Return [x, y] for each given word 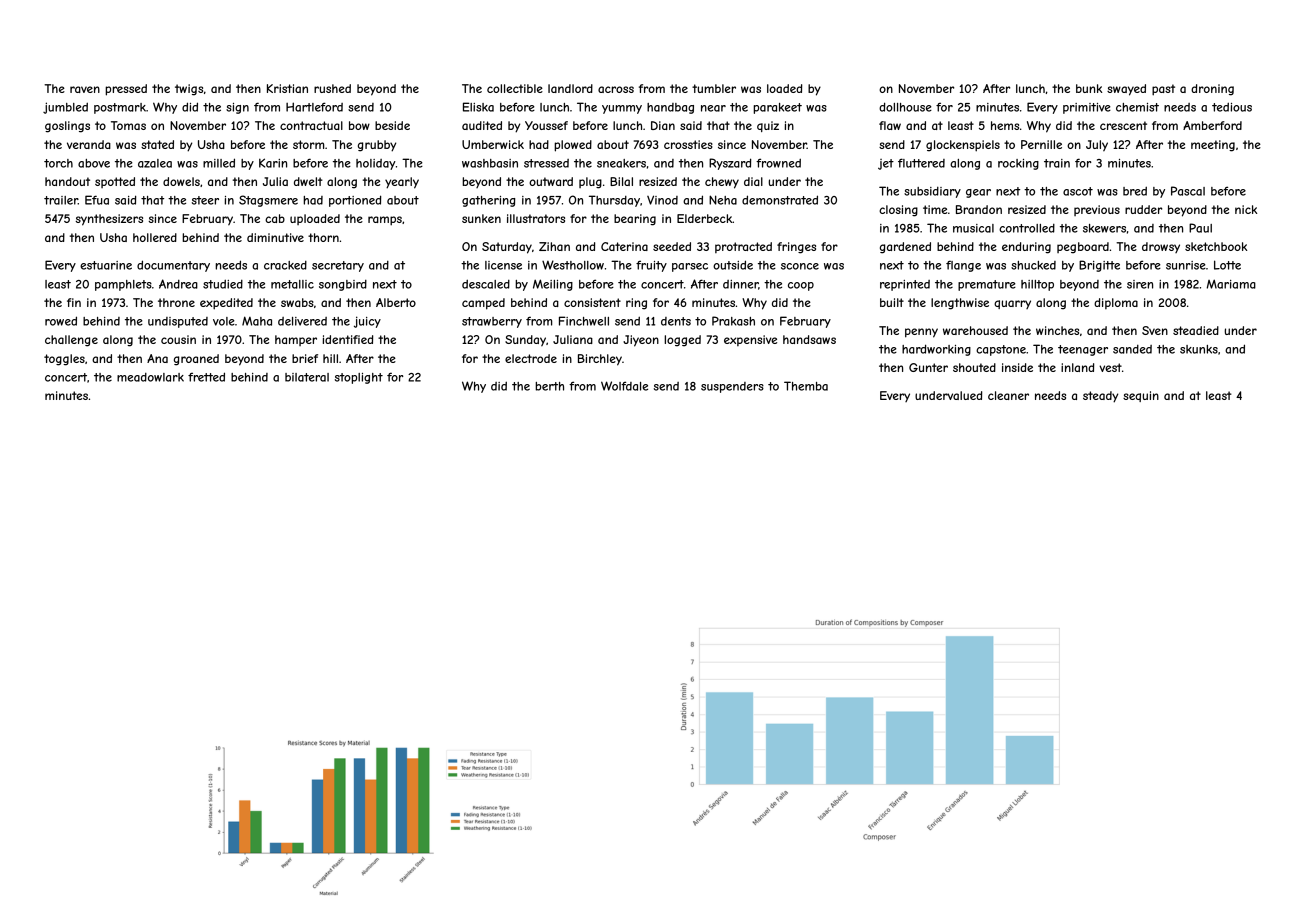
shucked [1033, 265]
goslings [67, 127]
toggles [64, 360]
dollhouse [905, 107]
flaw [890, 125]
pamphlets [123, 285]
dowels [181, 181]
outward [551, 181]
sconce [800, 266]
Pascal [1188, 191]
